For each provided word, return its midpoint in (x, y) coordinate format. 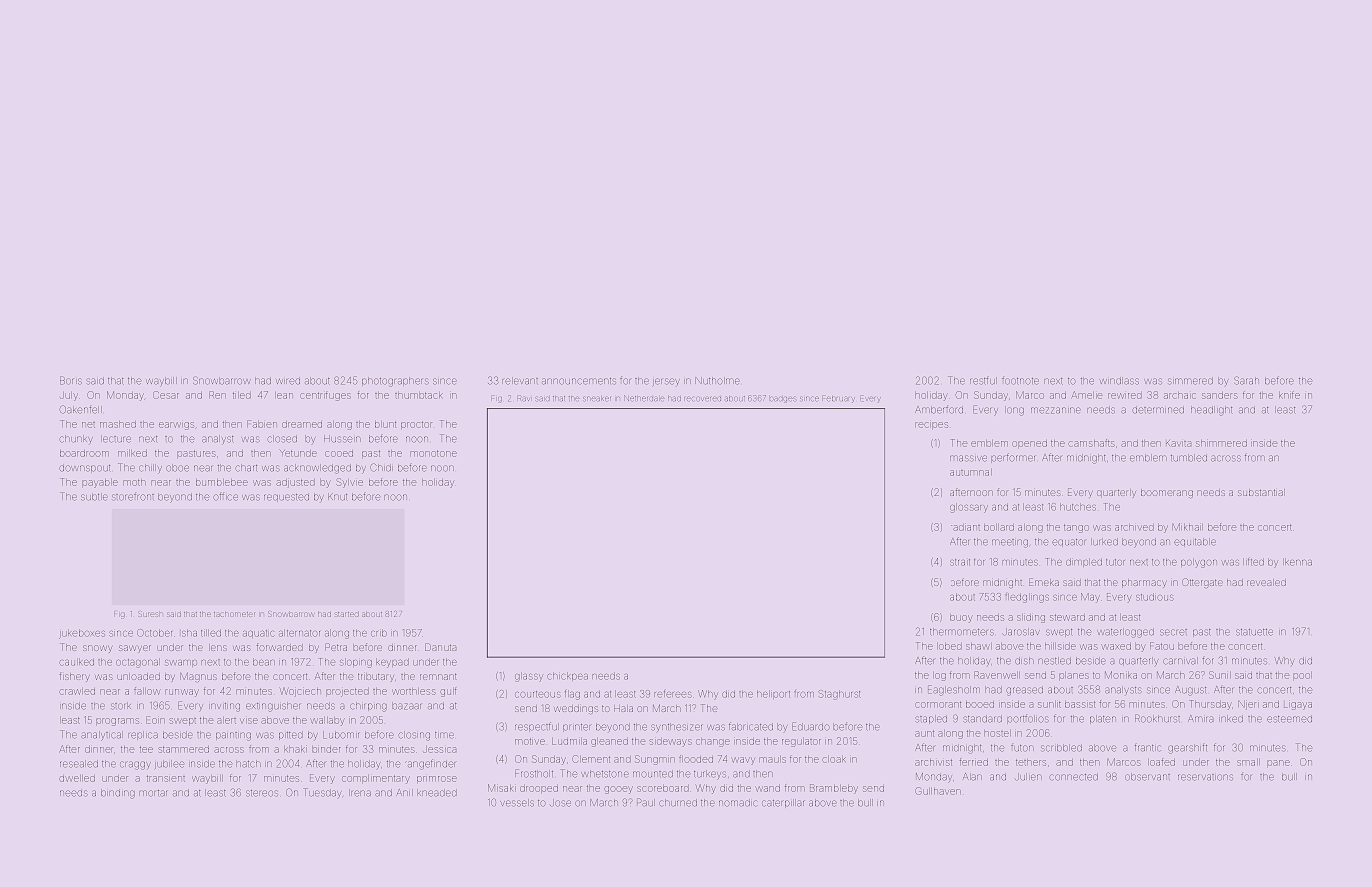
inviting (225, 707)
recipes (932, 425)
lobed (950, 647)
